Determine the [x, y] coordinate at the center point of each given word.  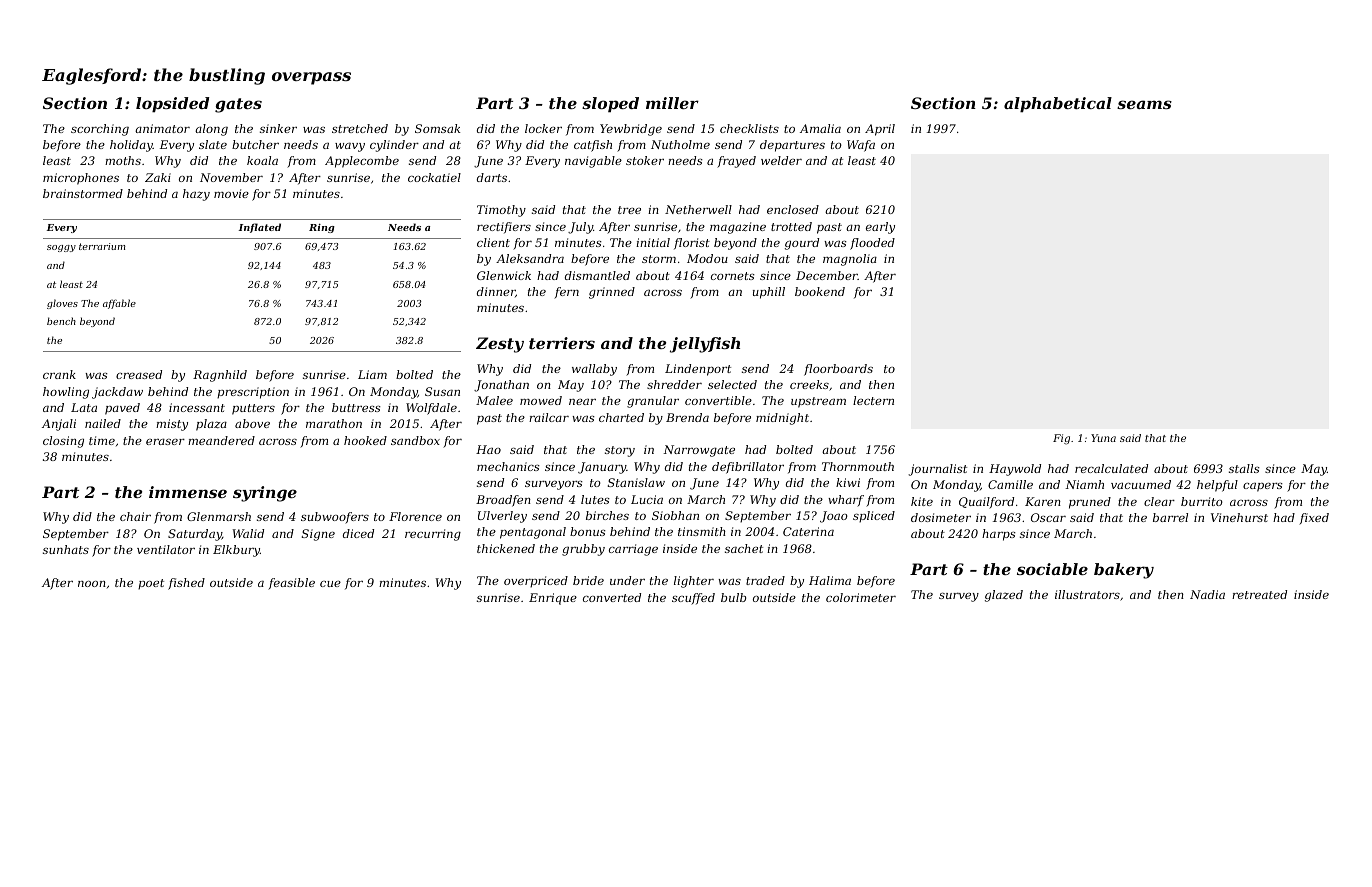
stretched [360, 128]
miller [672, 103]
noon [92, 584]
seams [1144, 104]
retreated [1259, 594]
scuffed [693, 599]
